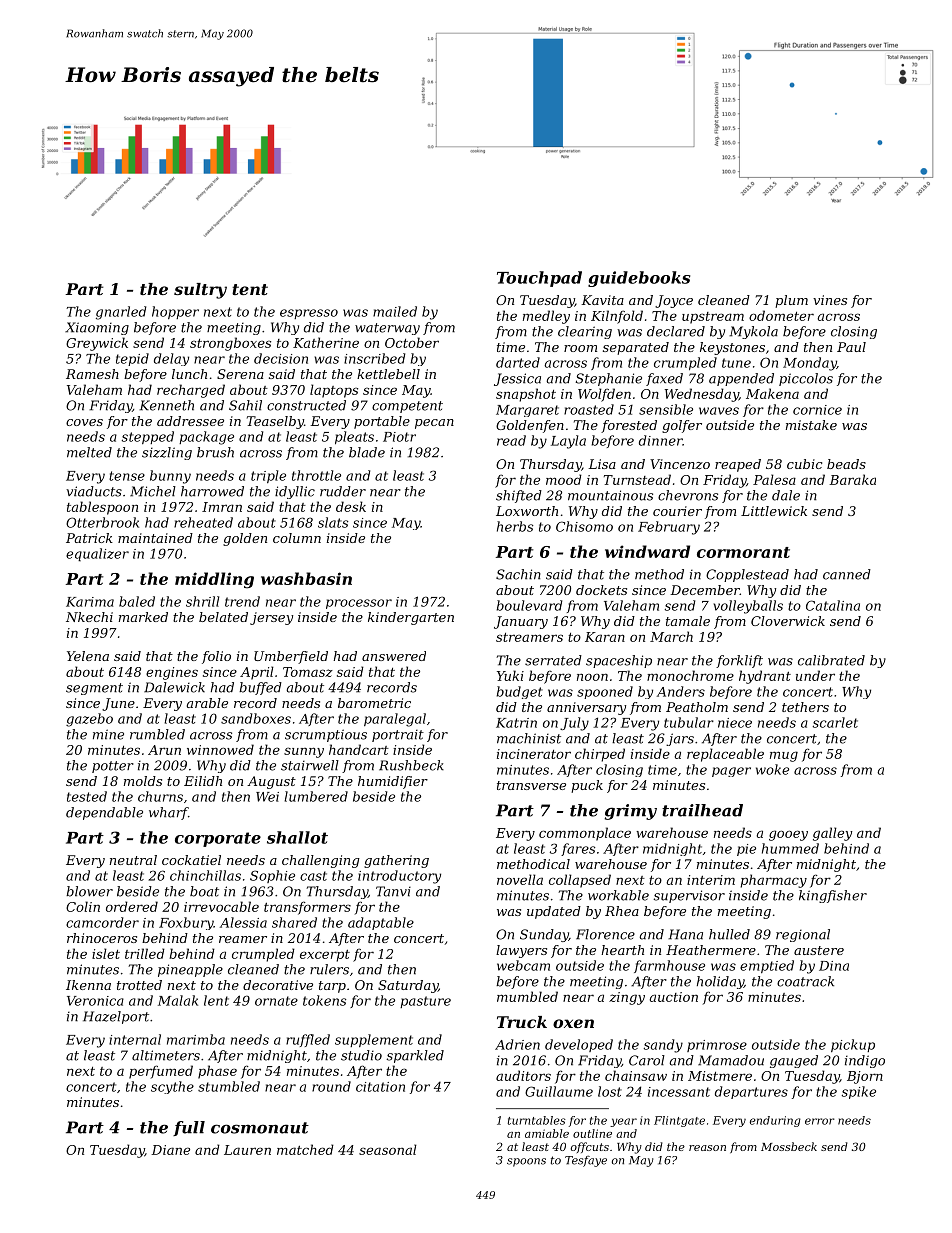 The image size is (952, 1233). What do you see at coordinates (564, 479) in the screenshot?
I see `mood` at bounding box center [564, 479].
